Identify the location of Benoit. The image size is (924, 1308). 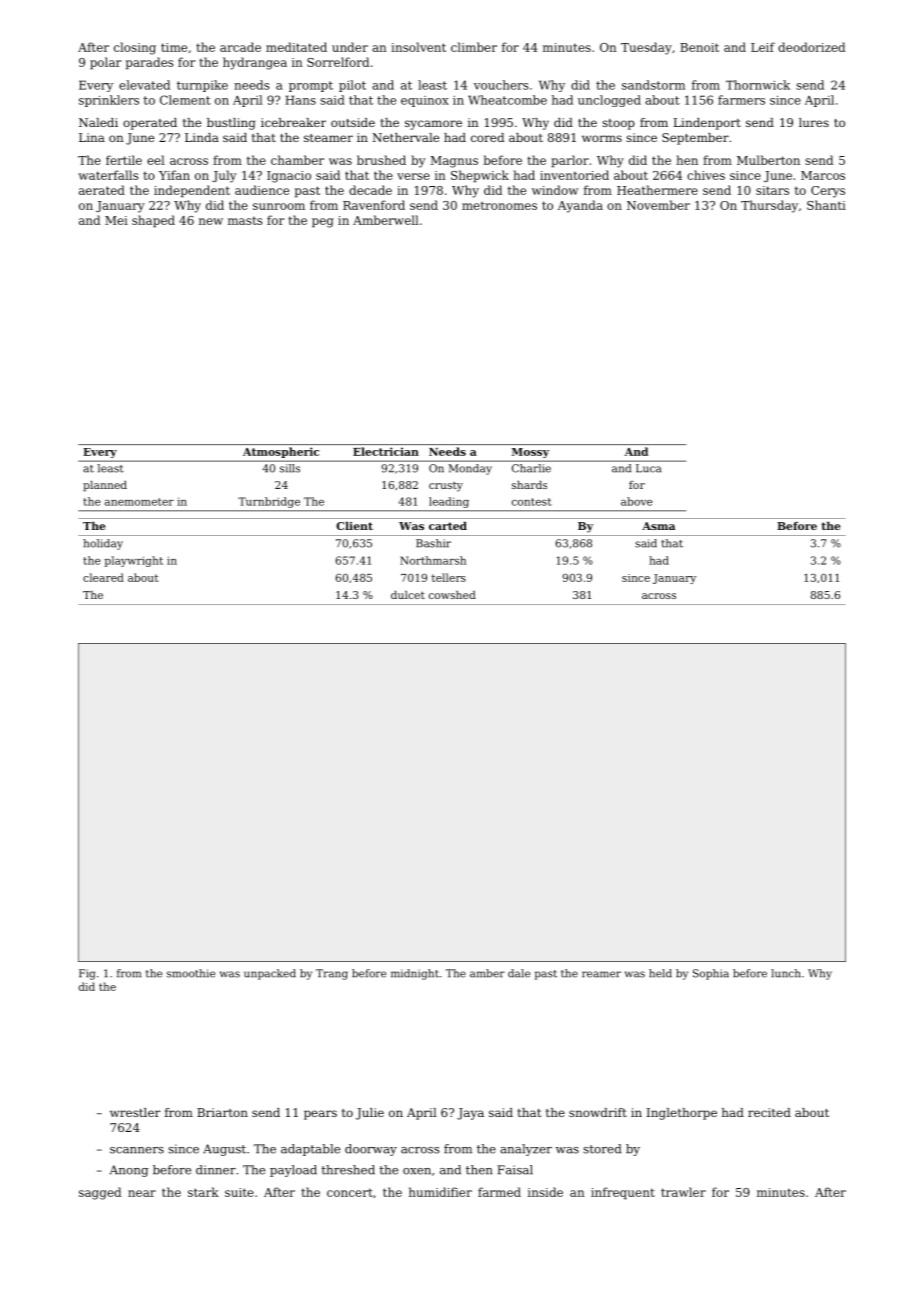
(699, 47).
